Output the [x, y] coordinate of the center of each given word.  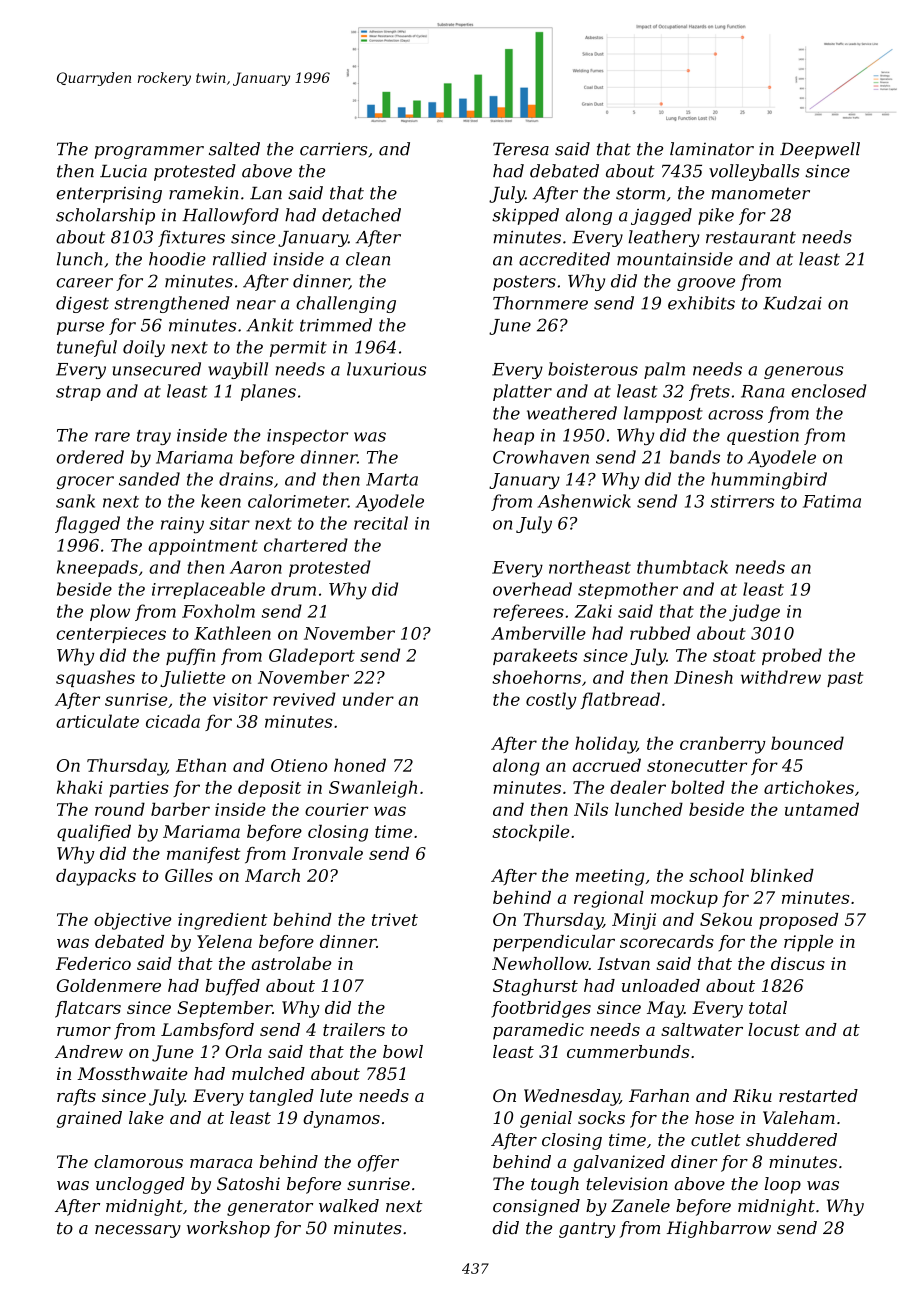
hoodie [177, 259]
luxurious [386, 369]
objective [132, 921]
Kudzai [792, 303]
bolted [698, 787]
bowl [403, 1051]
